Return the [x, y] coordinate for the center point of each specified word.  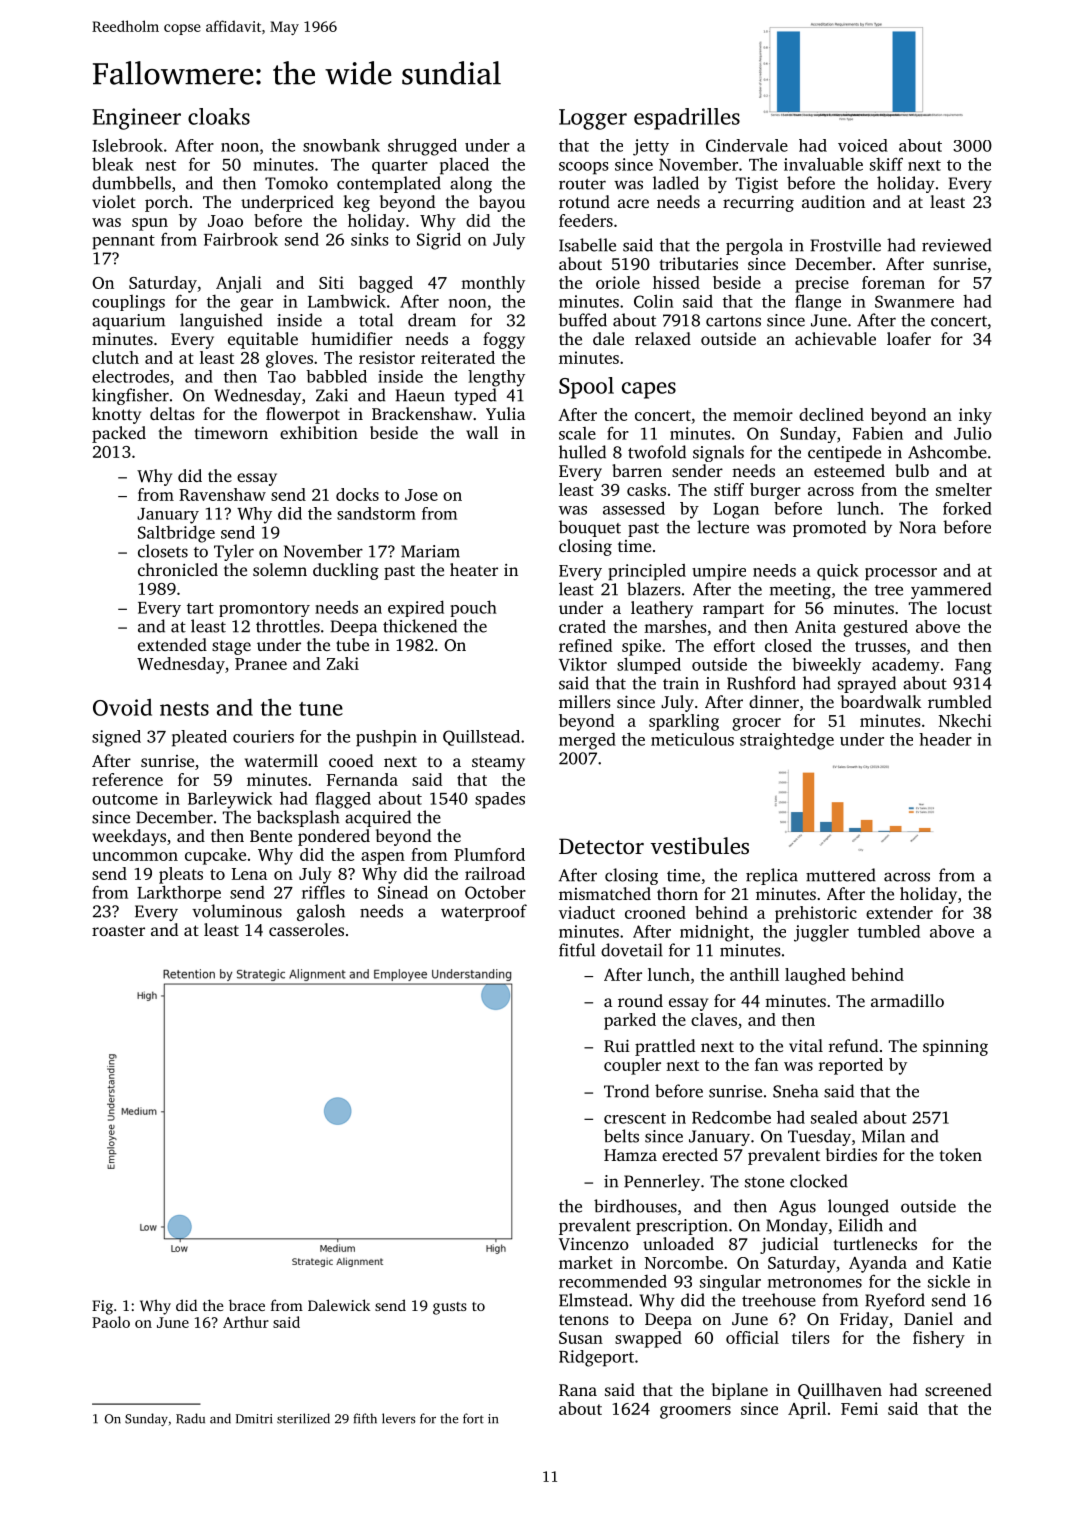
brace [247, 1305]
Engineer [137, 119]
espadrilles [687, 119]
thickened [420, 626]
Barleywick [230, 800]
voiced [863, 145]
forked [967, 508]
